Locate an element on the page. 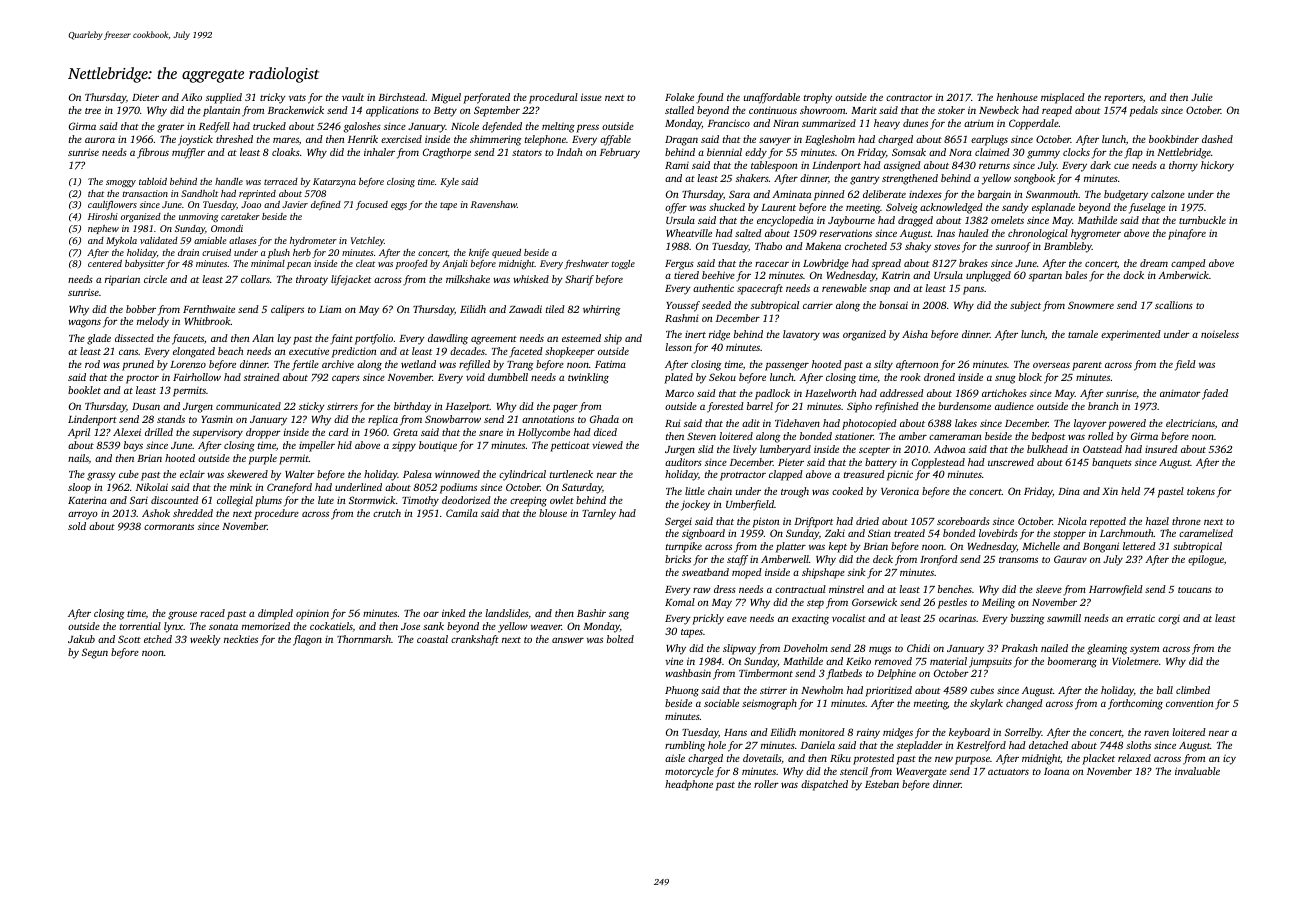 The width and height of the image is (1308, 924). Esteban is located at coordinates (882, 784).
